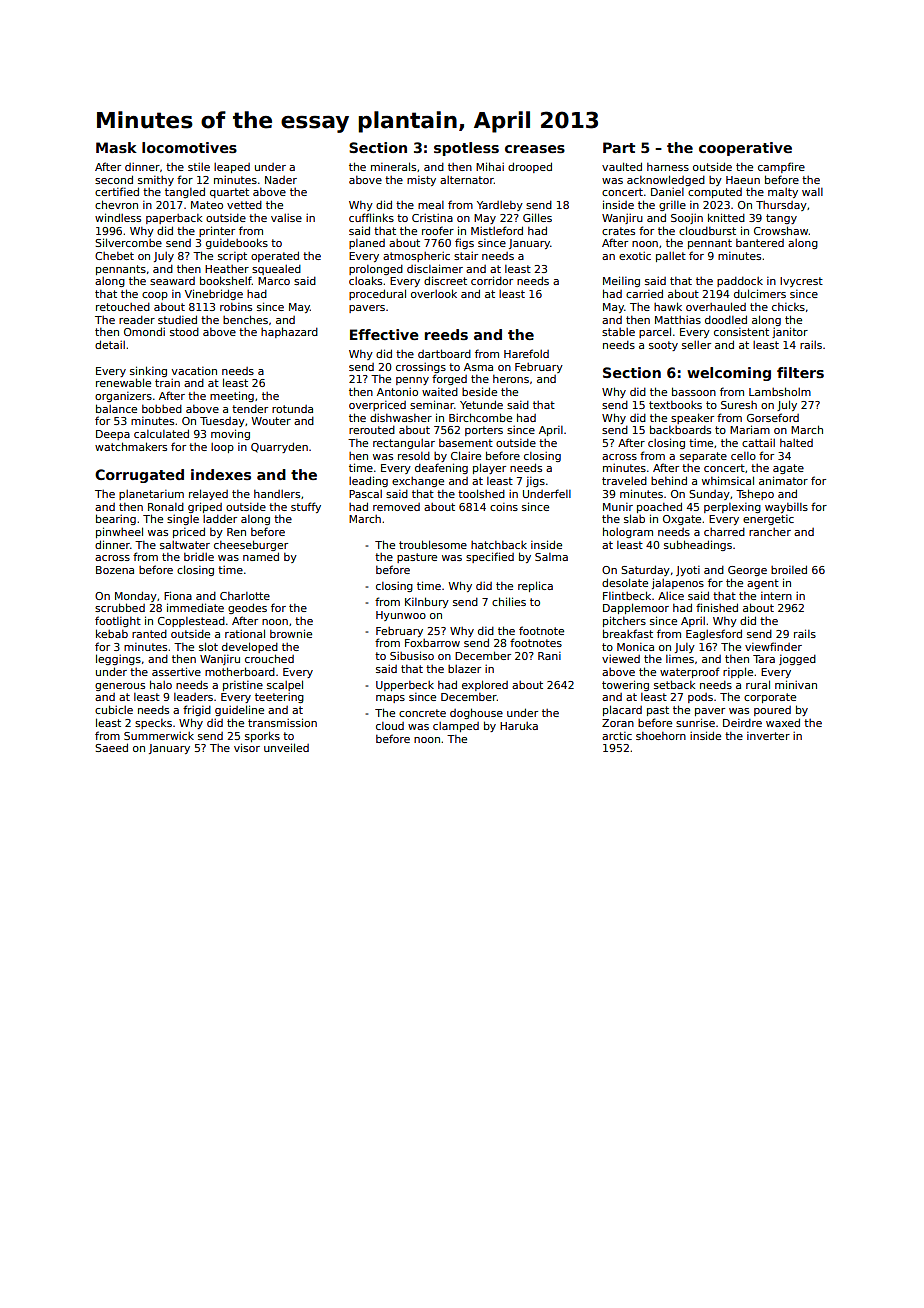 The height and width of the page is (1308, 924). Describe the element at coordinates (703, 457) in the page. I see `separate` at that location.
